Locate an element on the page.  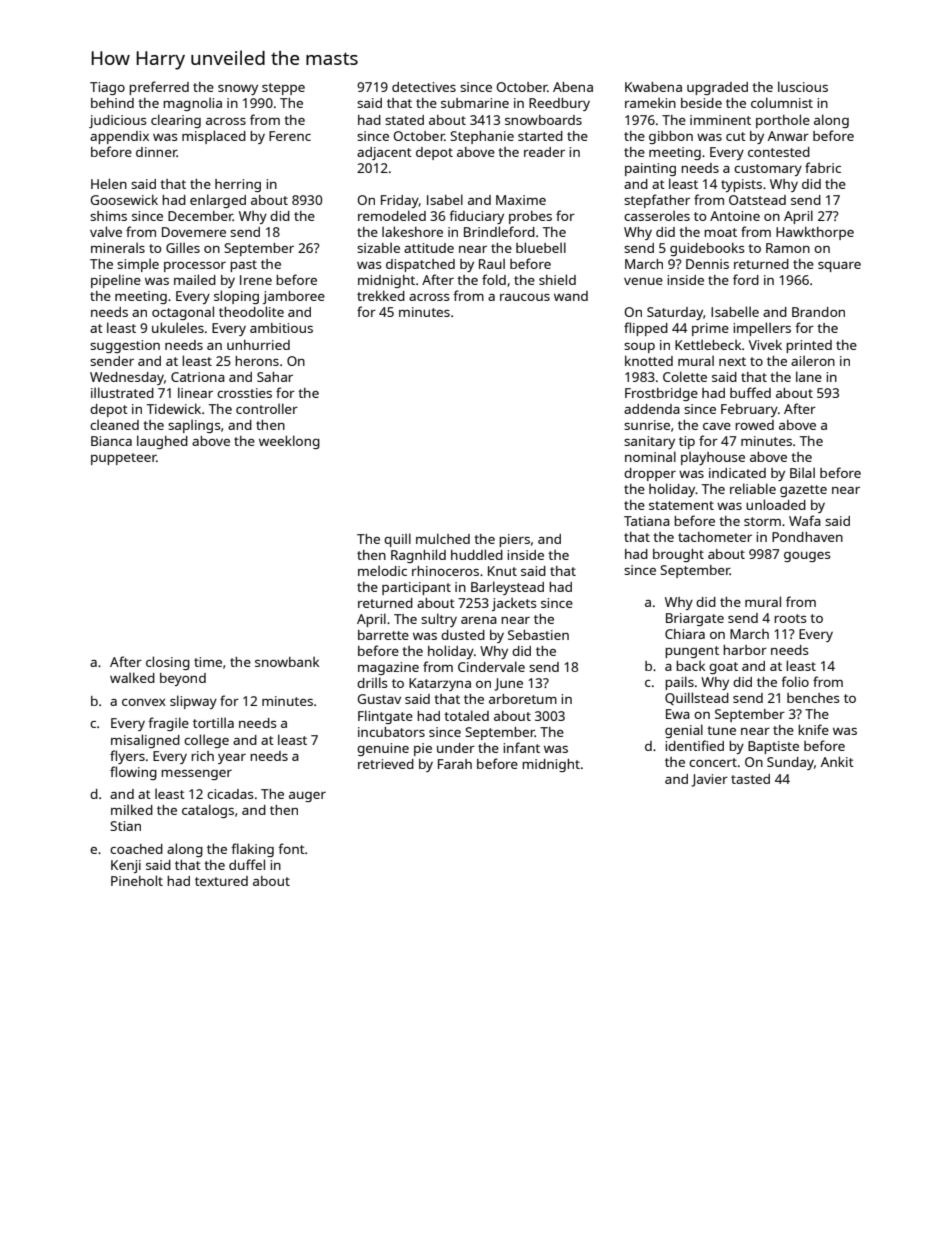
Reedbury is located at coordinates (559, 104).
